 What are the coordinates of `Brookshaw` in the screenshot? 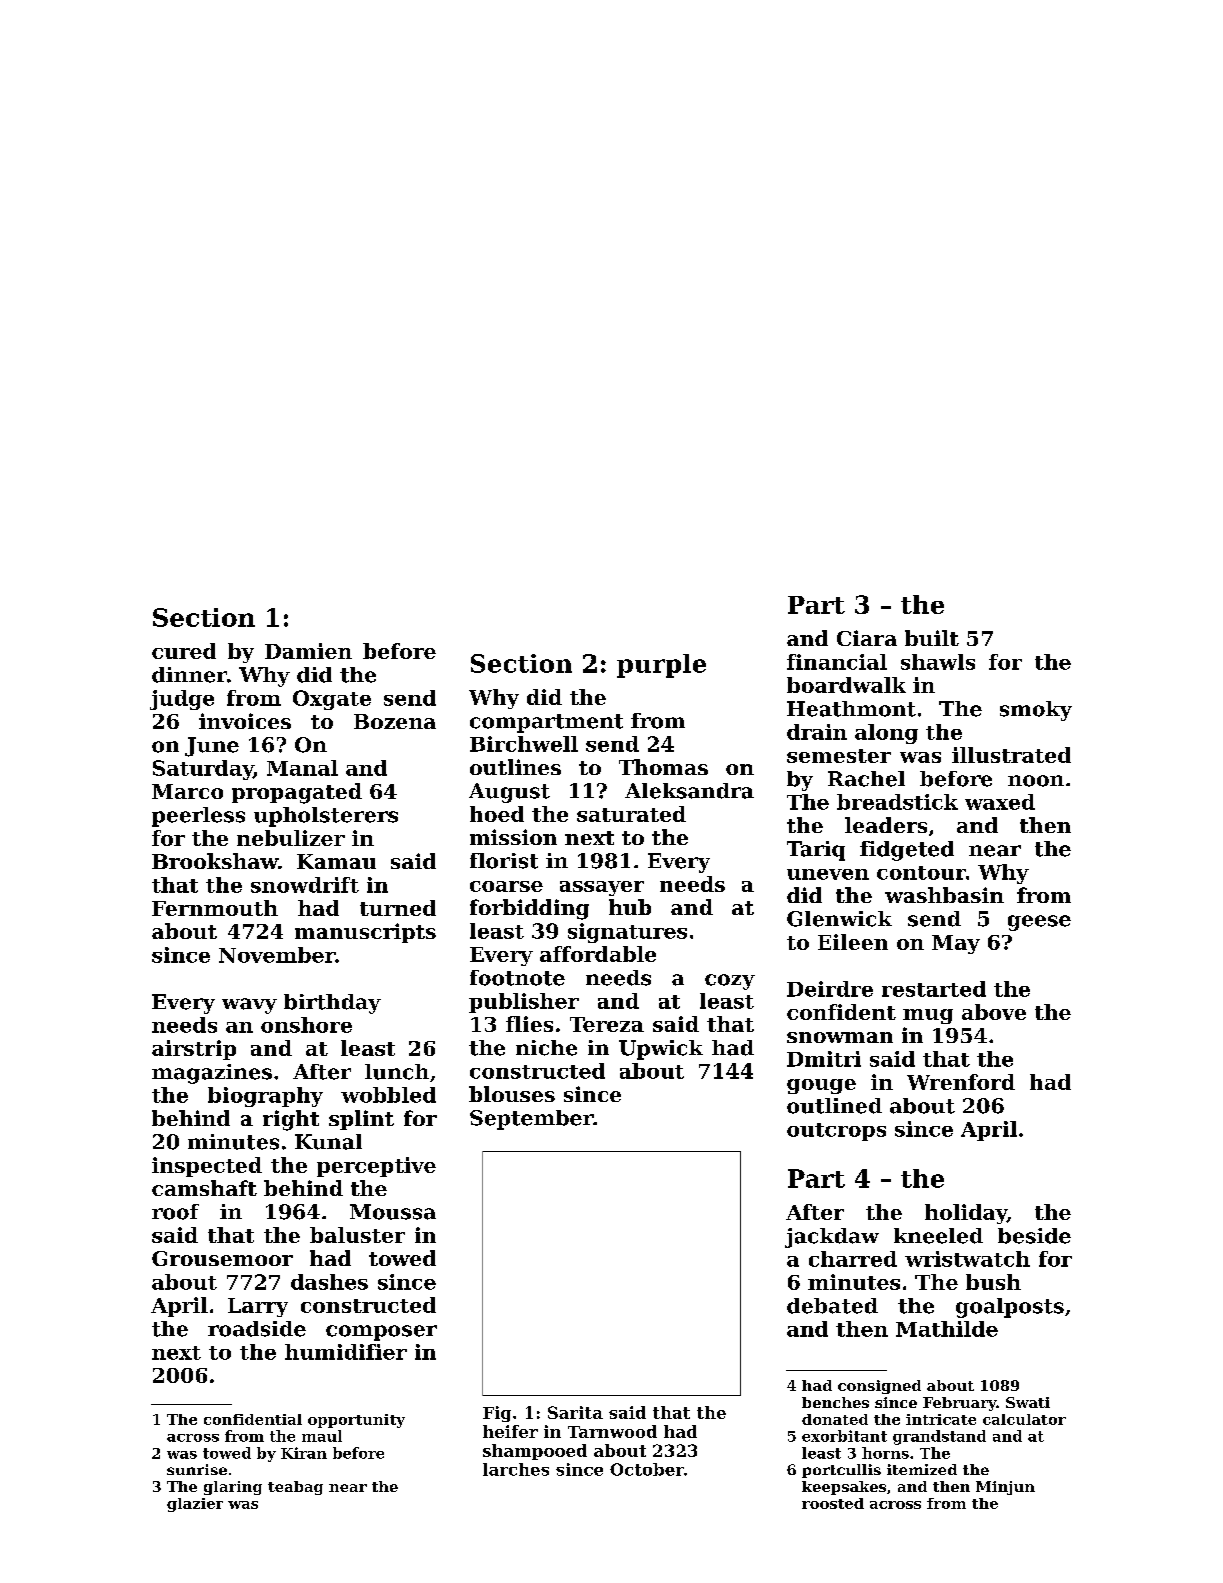 It's located at (215, 861).
